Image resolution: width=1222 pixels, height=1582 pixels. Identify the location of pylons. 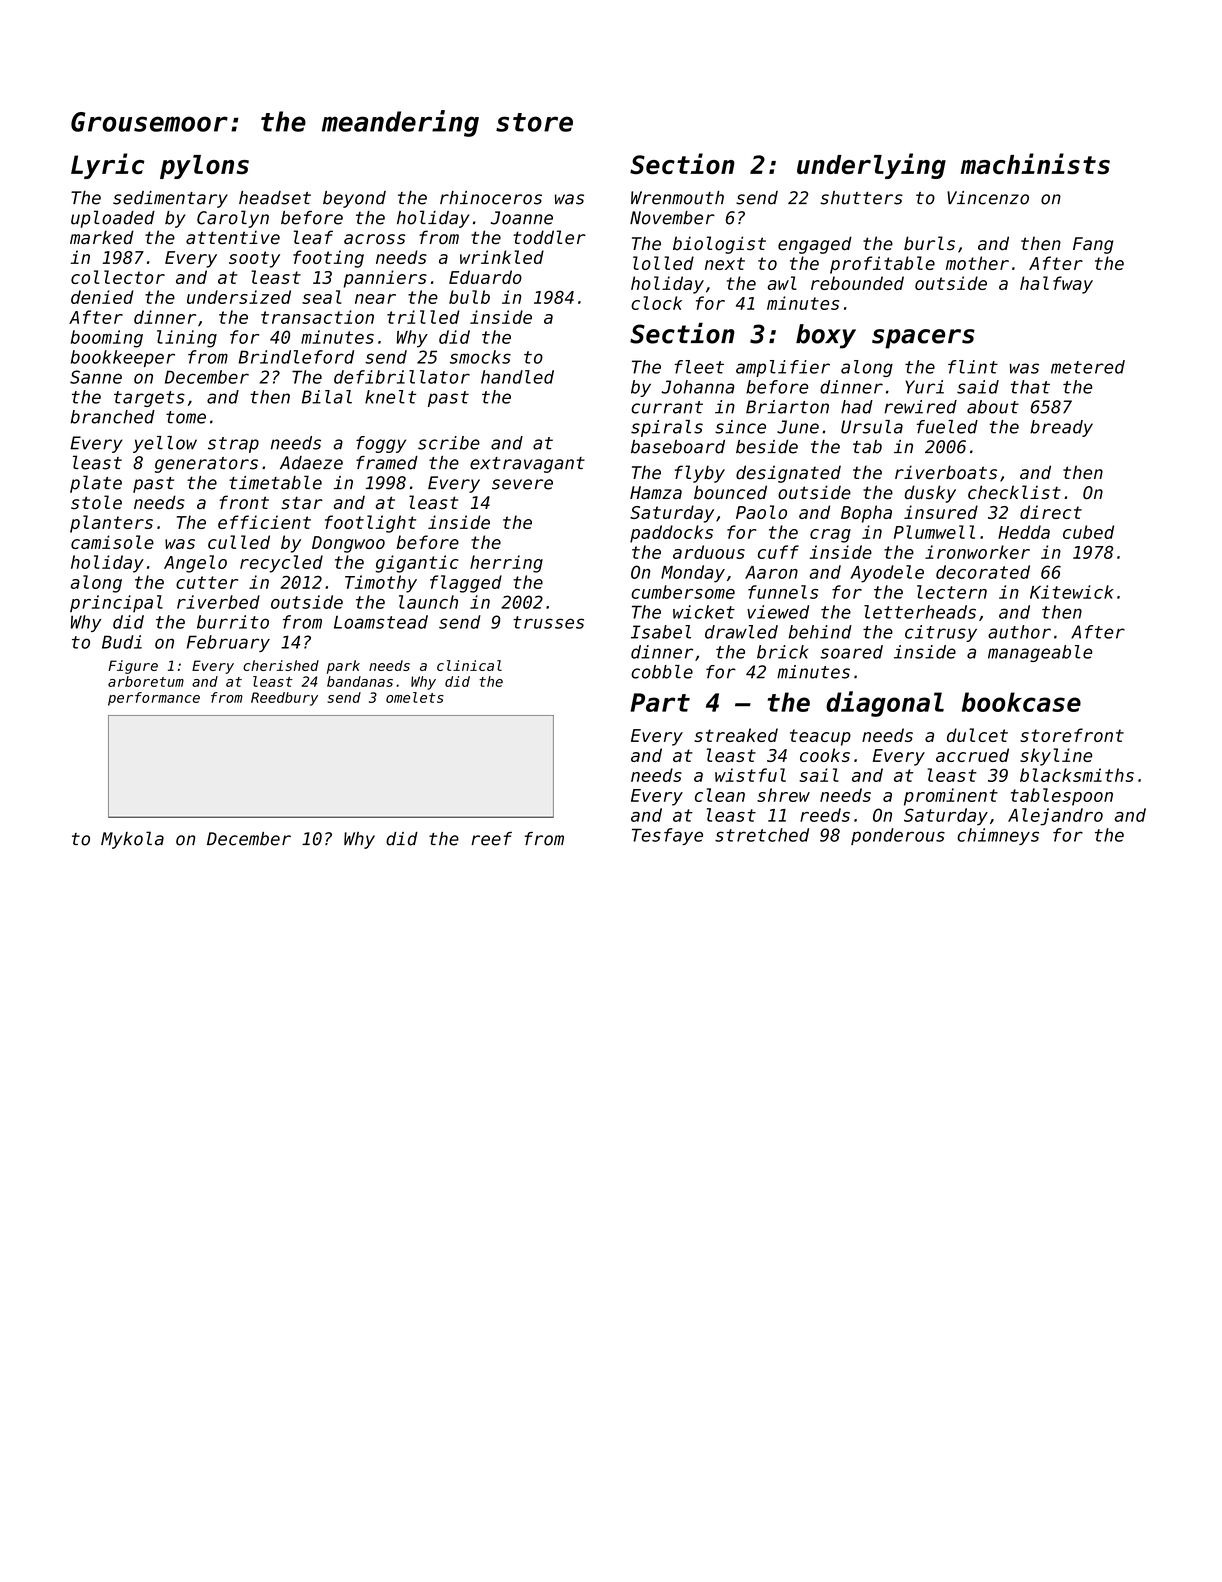
(204, 167).
